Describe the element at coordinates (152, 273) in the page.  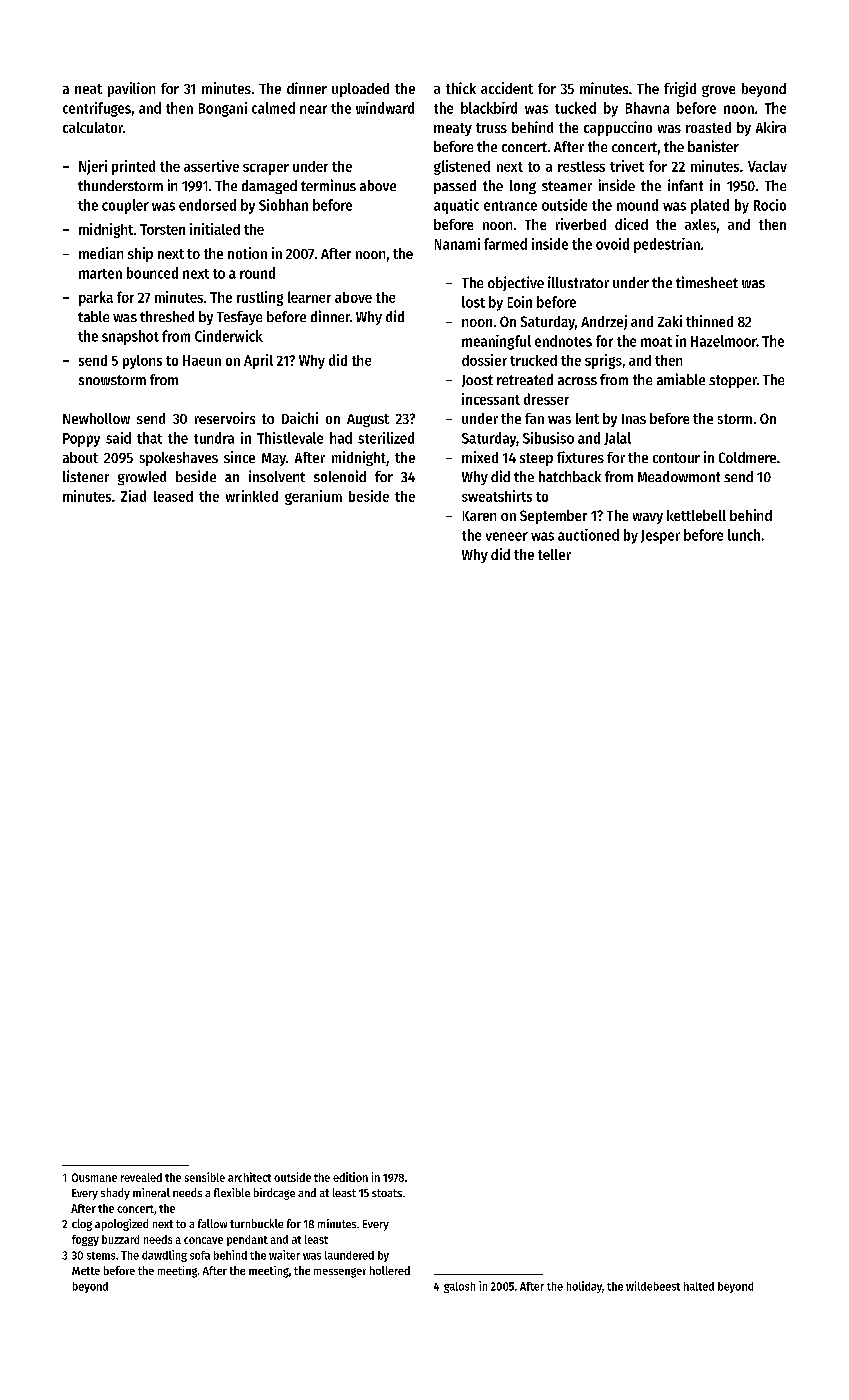
I see `bounced` at that location.
